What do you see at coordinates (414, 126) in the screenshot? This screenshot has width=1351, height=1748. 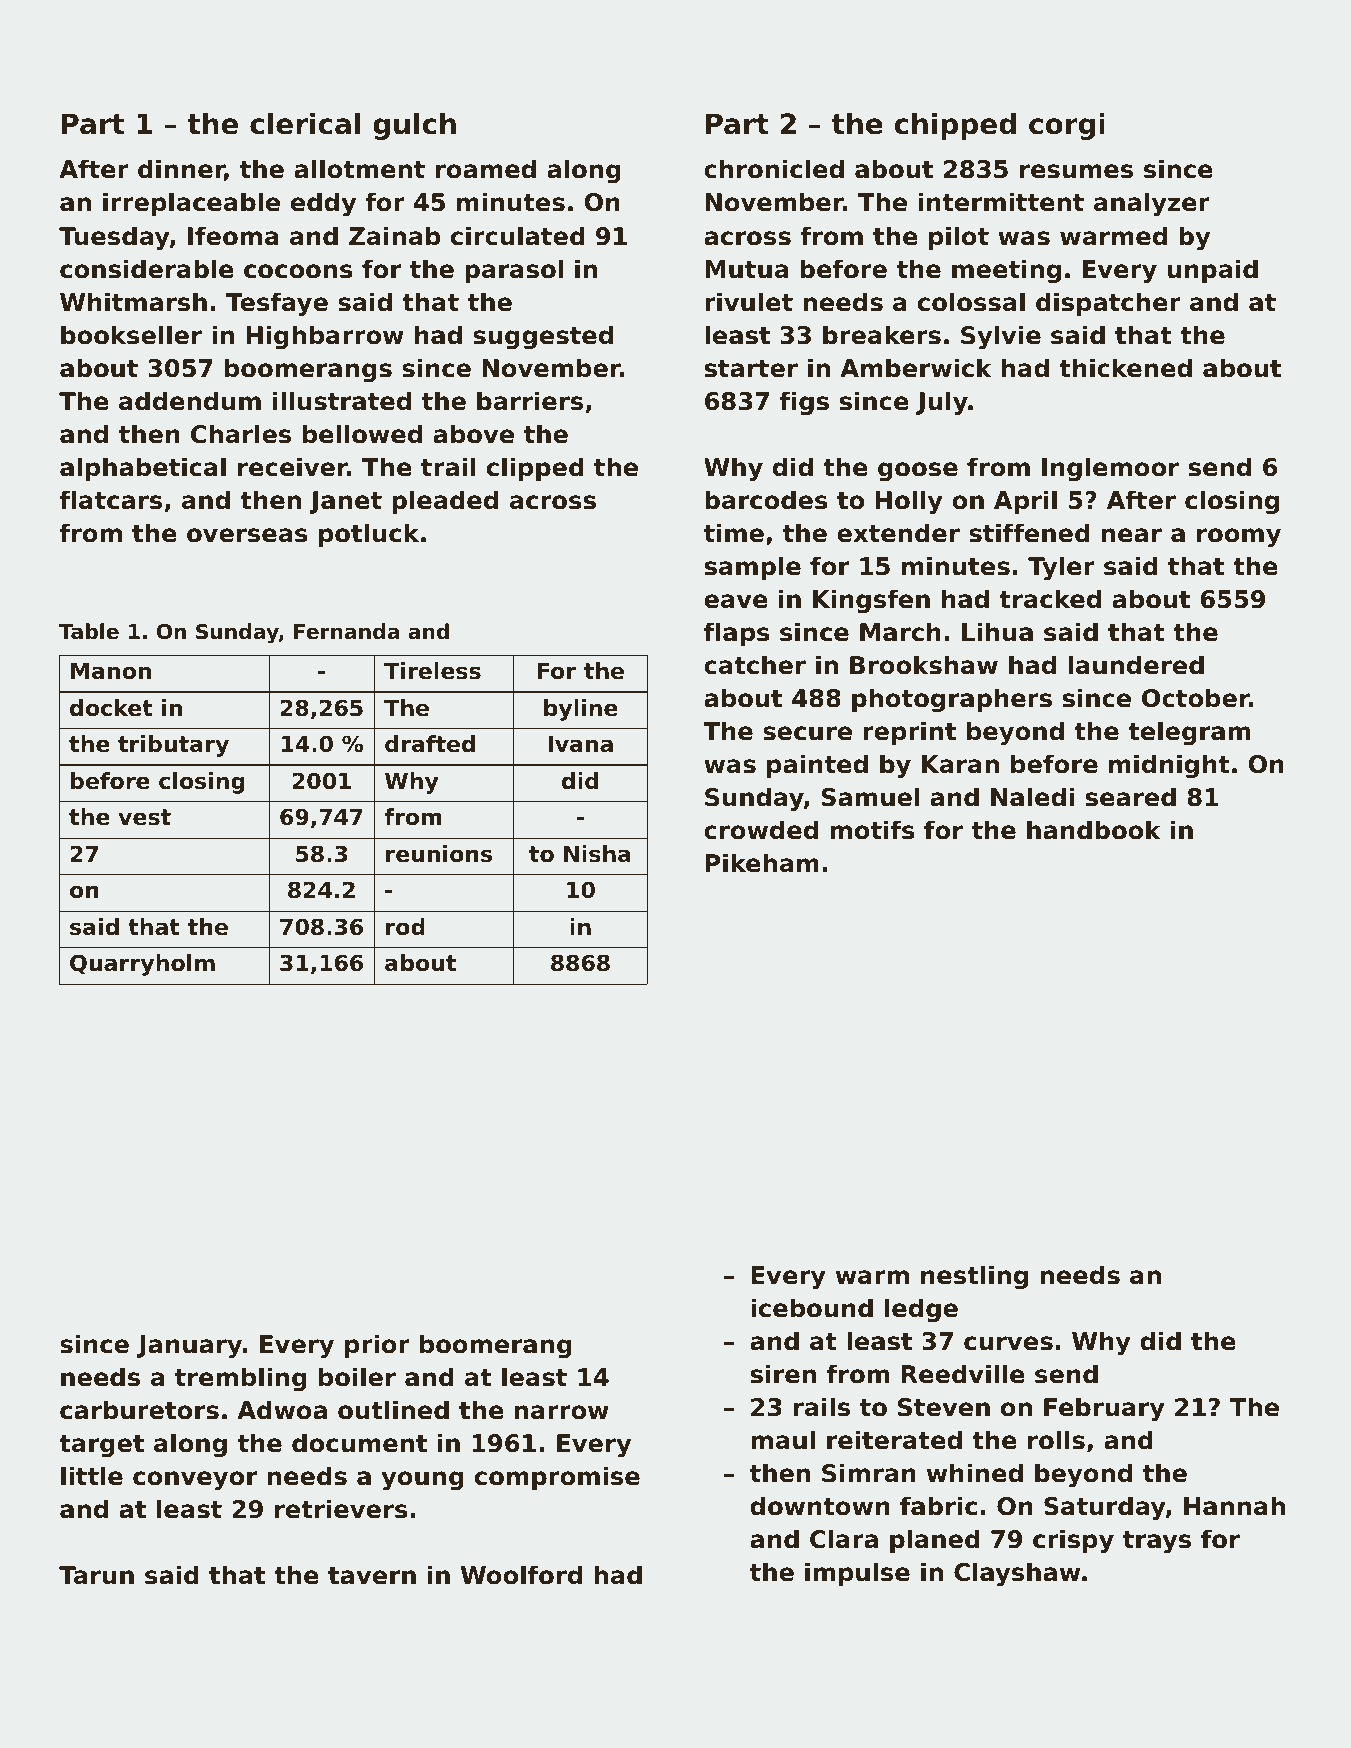 I see `gulch` at bounding box center [414, 126].
